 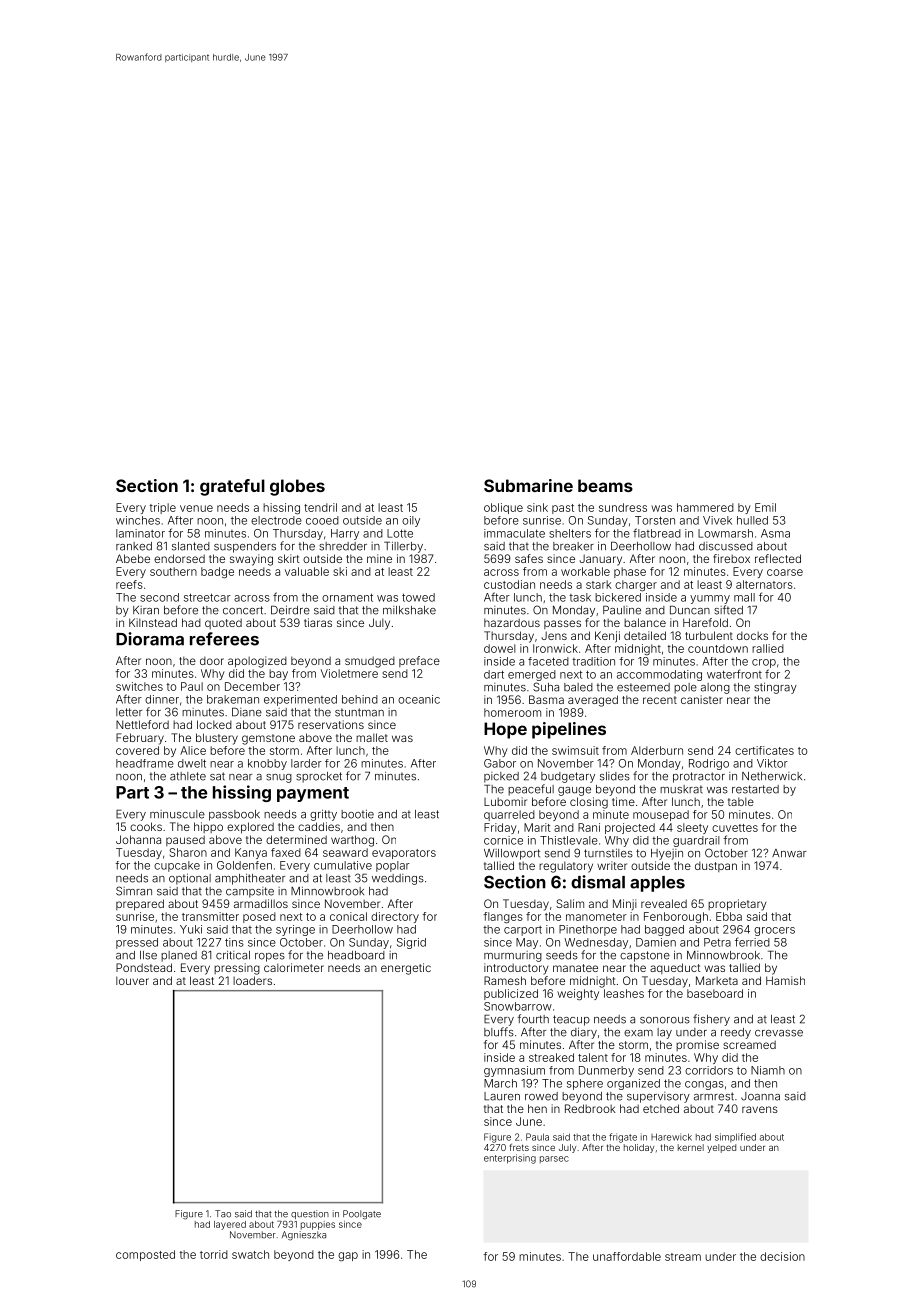 What do you see at coordinates (765, 507) in the page?
I see `Emil` at bounding box center [765, 507].
